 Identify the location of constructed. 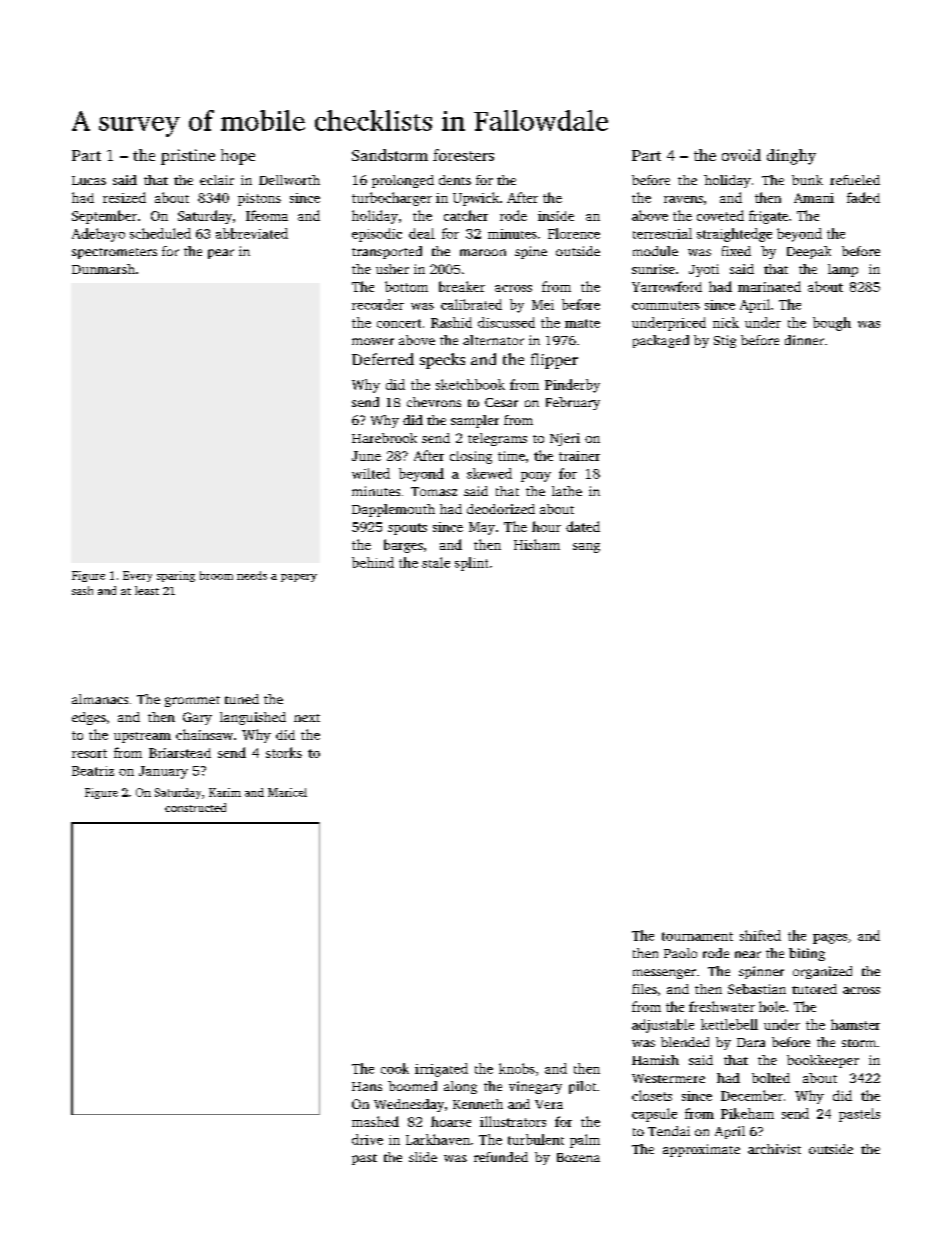
(195, 807).
